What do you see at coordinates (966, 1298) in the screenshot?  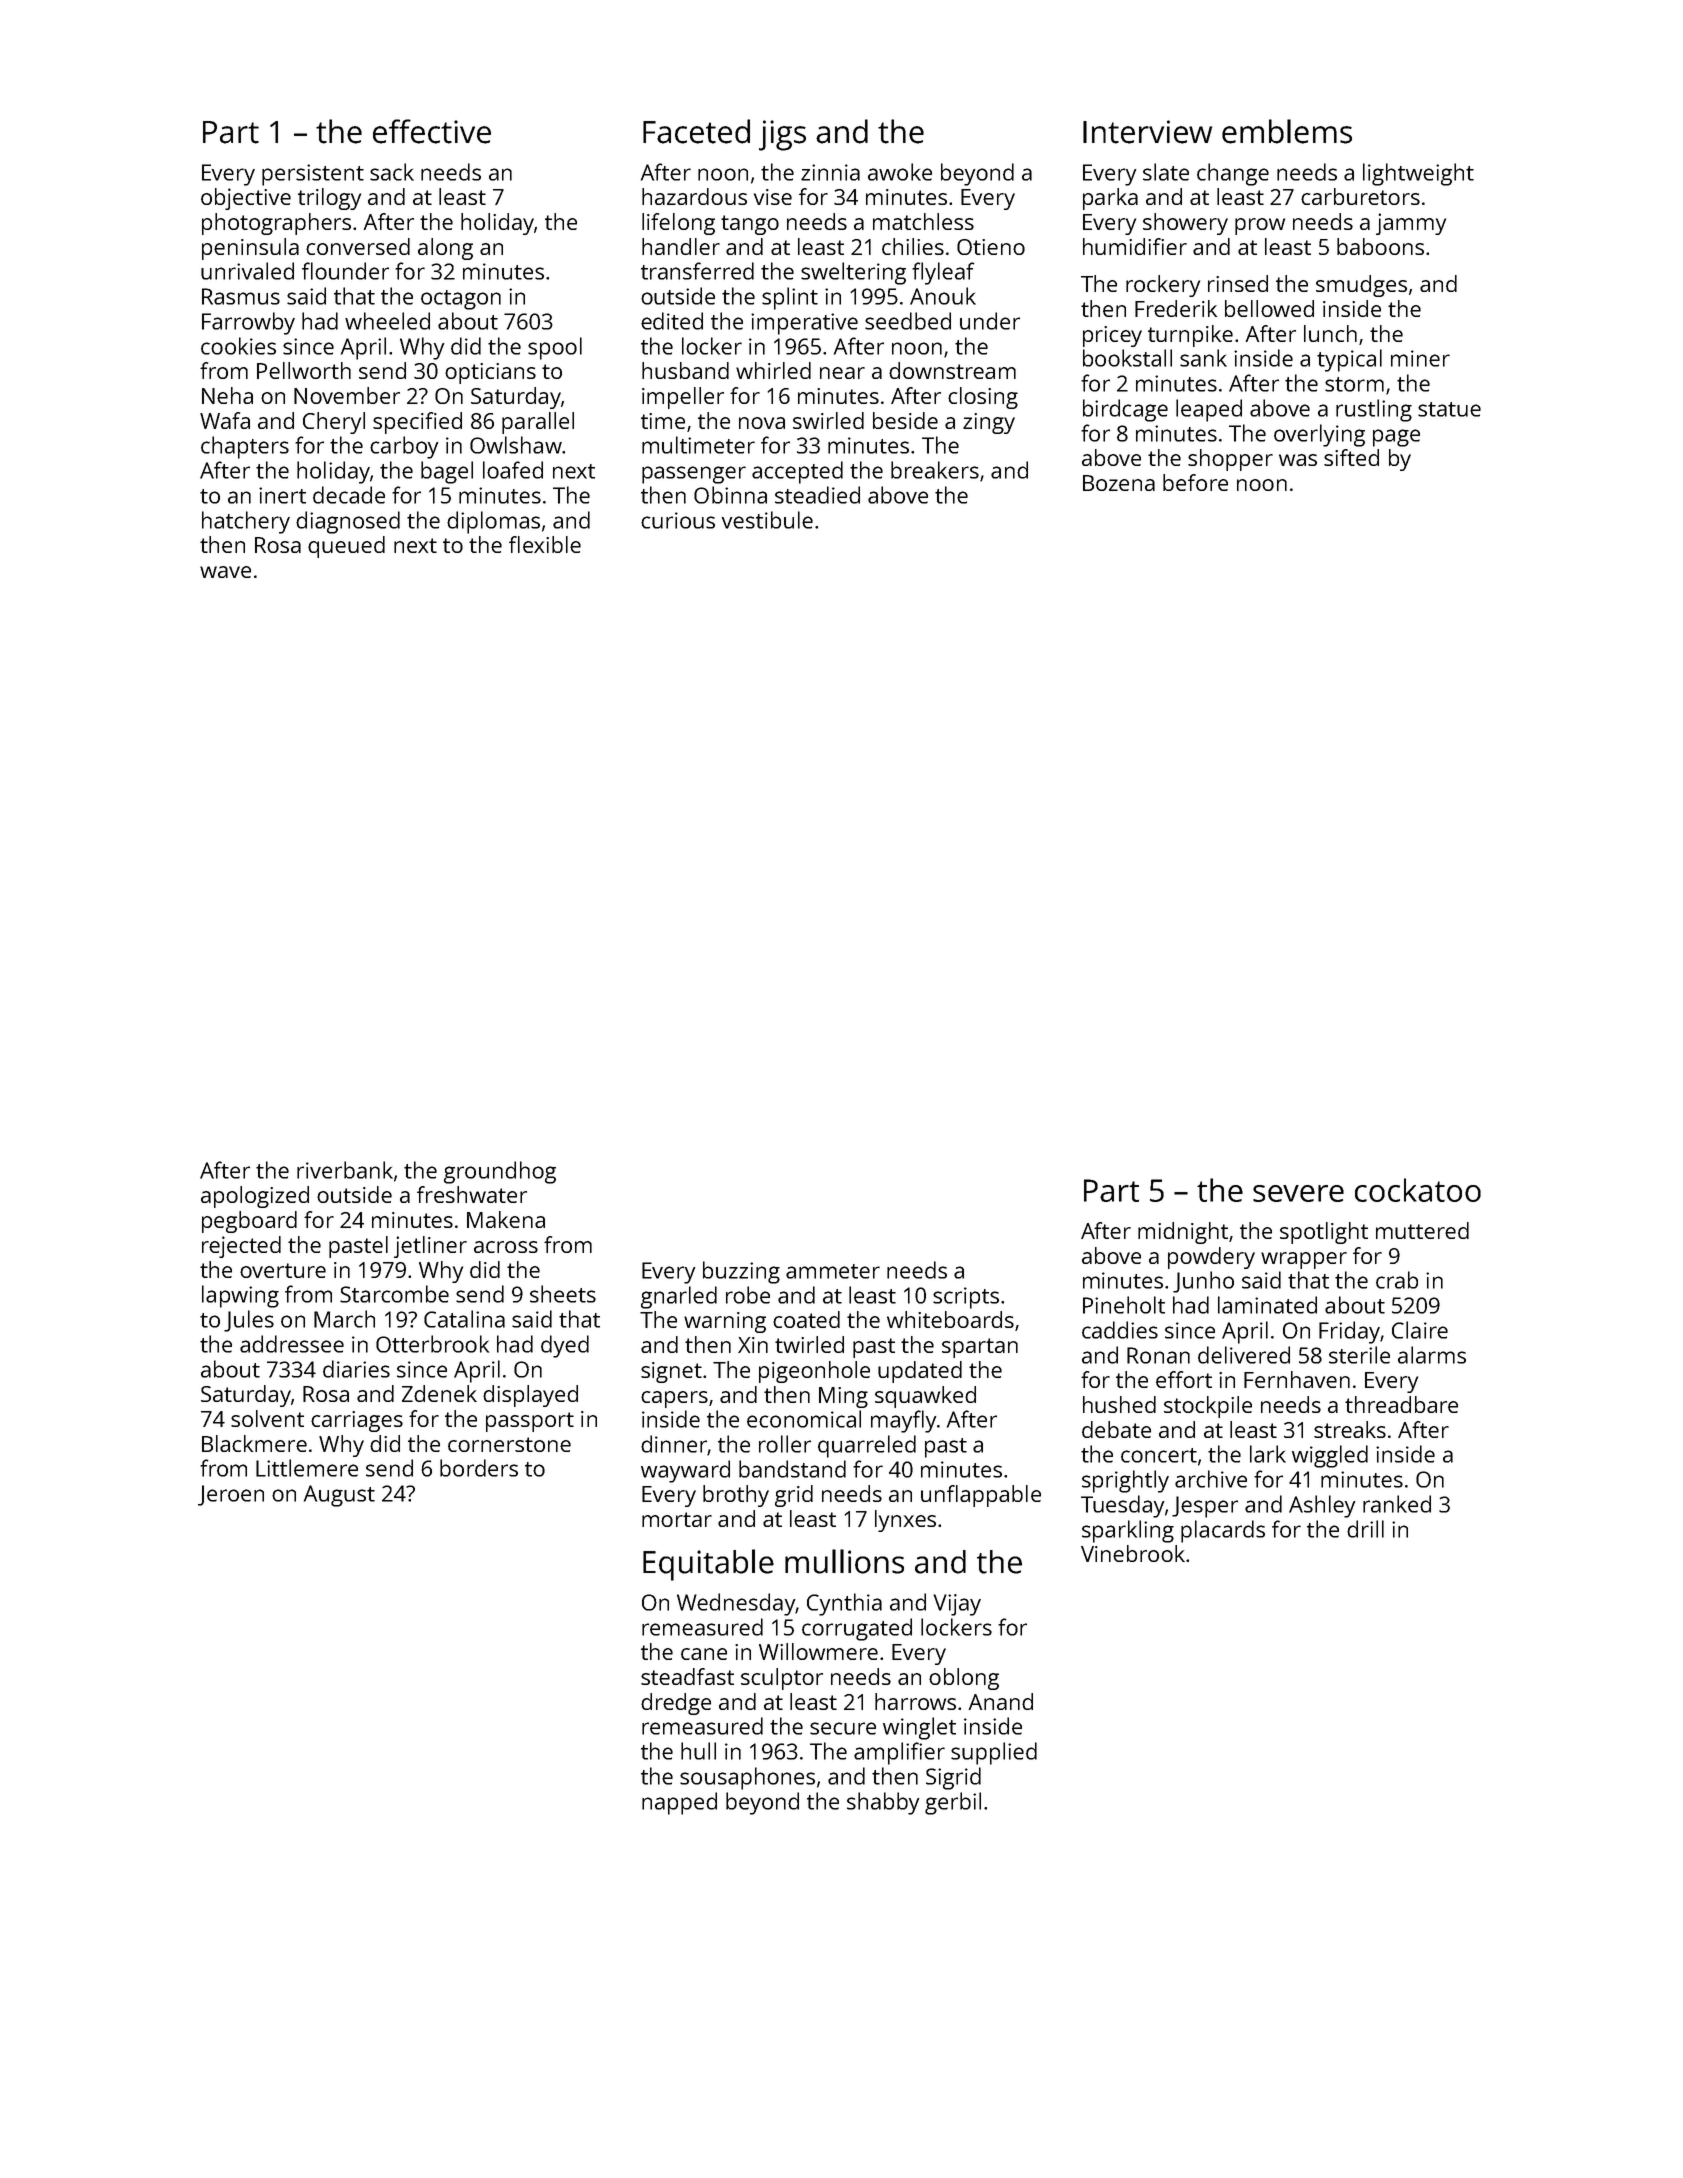 I see `scripts` at bounding box center [966, 1298].
